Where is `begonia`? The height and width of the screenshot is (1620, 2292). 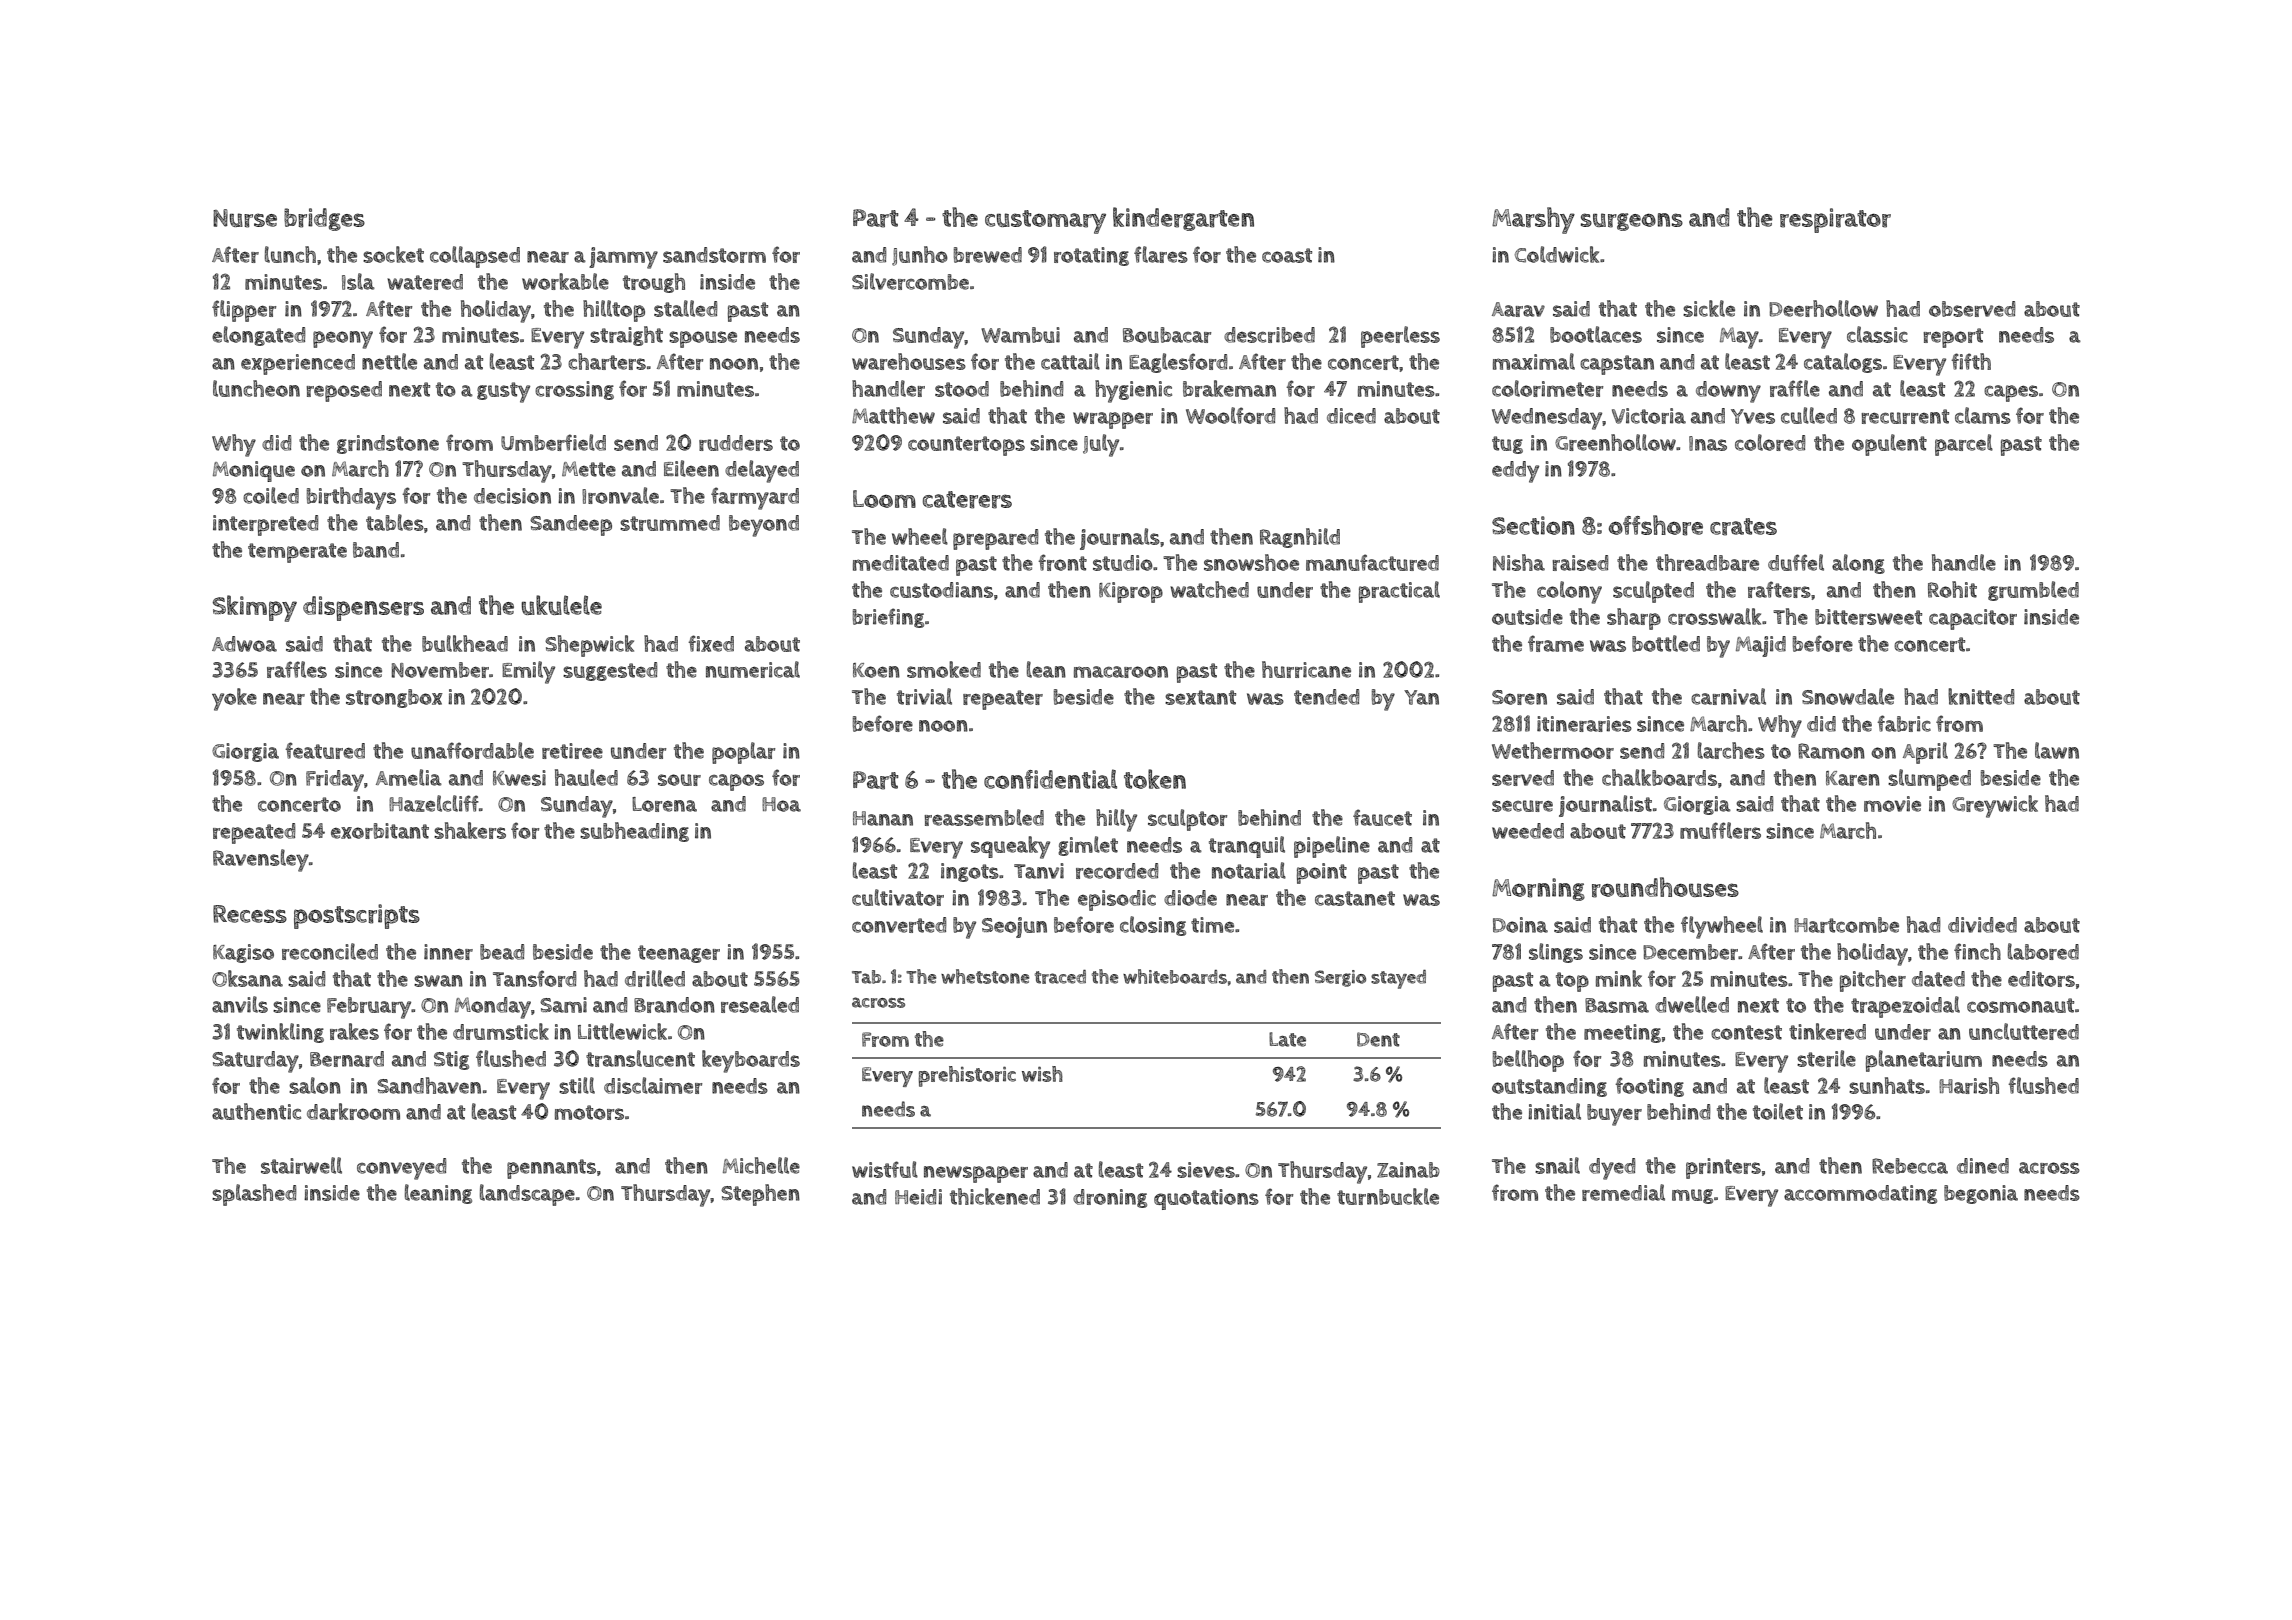 begonia is located at coordinates (1981, 1194).
